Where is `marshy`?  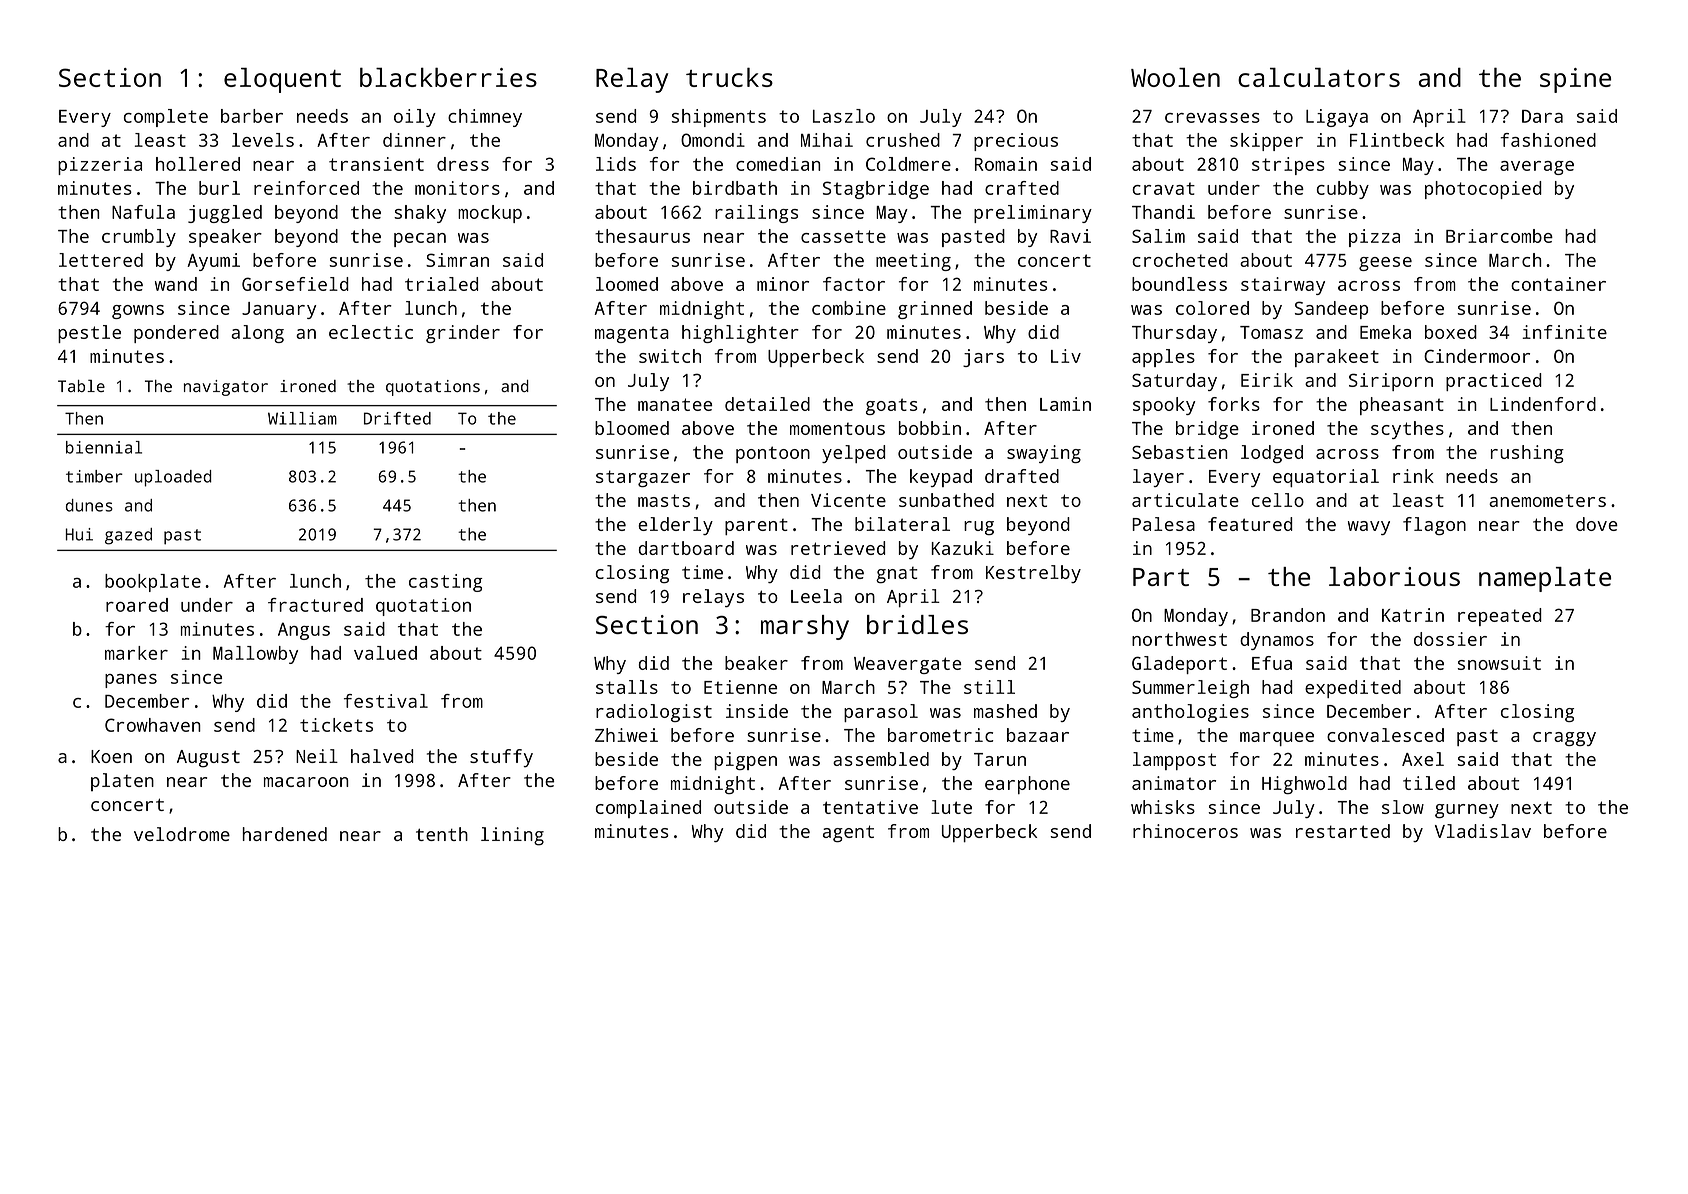
marshy is located at coordinates (805, 627).
